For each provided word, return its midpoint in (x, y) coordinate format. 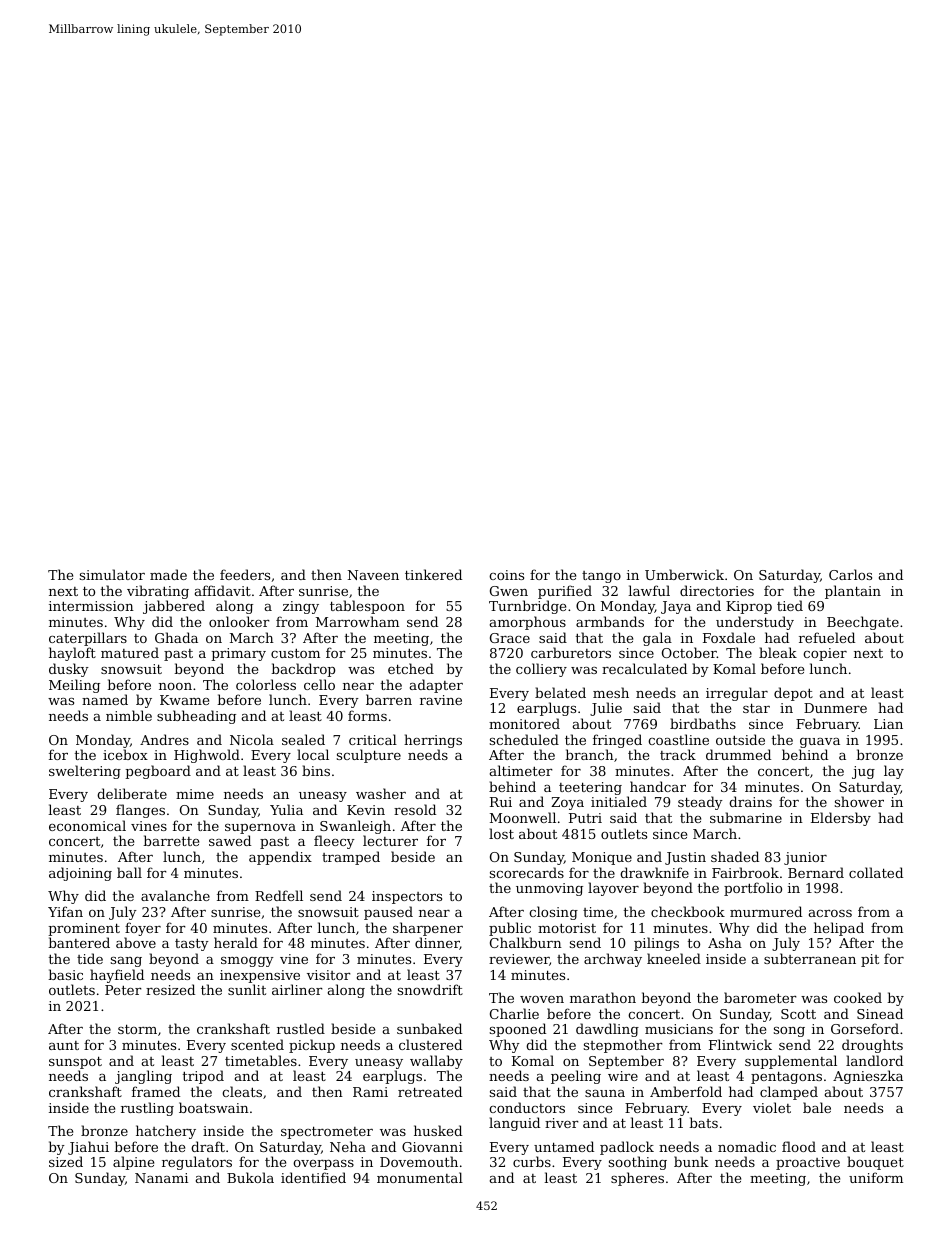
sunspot (75, 1062)
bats (703, 1122)
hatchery (166, 1132)
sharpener (428, 929)
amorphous (528, 623)
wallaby (436, 1062)
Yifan (65, 911)
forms (367, 715)
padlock (627, 1148)
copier (825, 654)
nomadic (747, 1146)
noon (175, 686)
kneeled (674, 958)
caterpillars (88, 639)
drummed (738, 754)
